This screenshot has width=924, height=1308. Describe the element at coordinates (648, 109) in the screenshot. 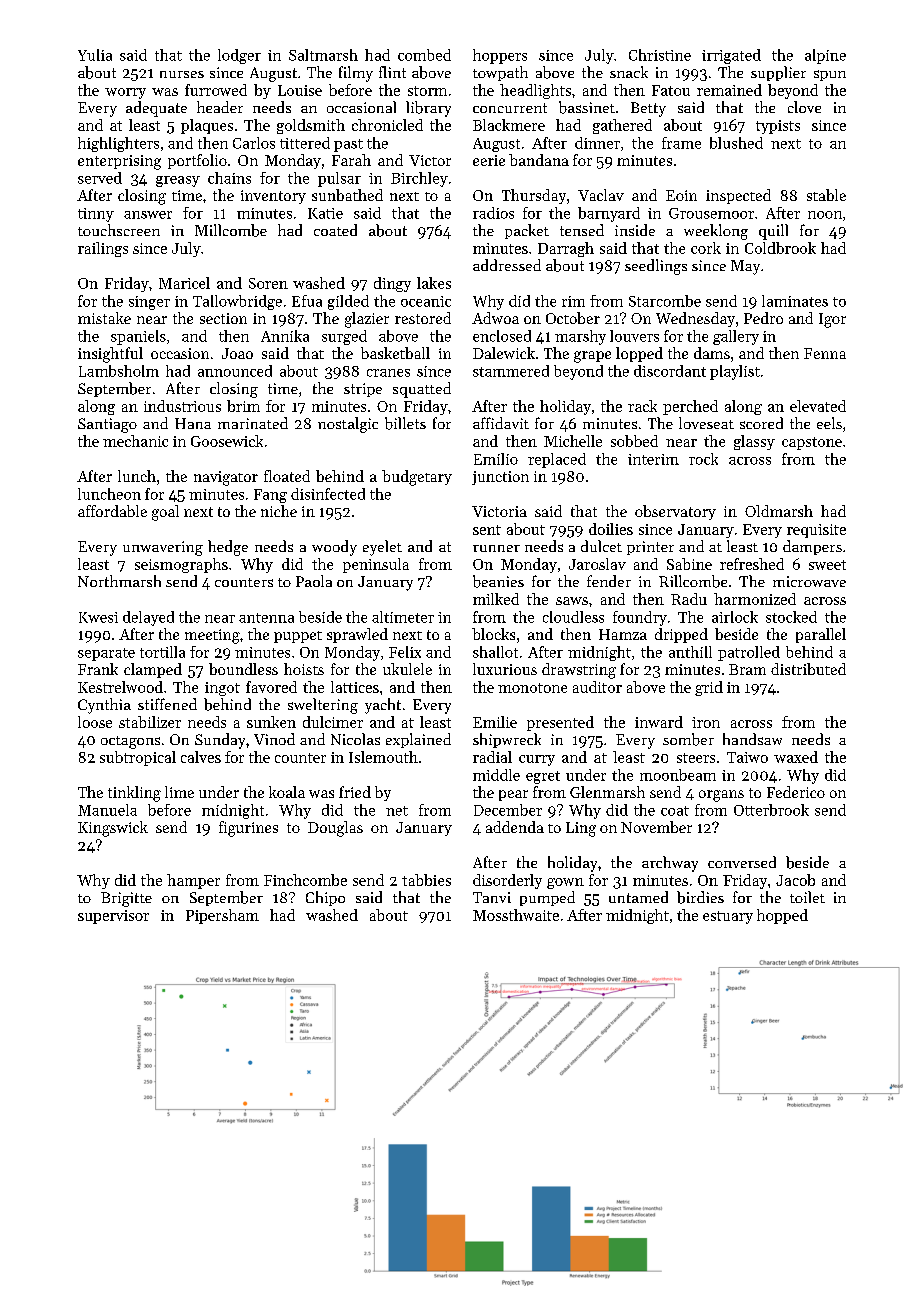

I see `Betty` at that location.
